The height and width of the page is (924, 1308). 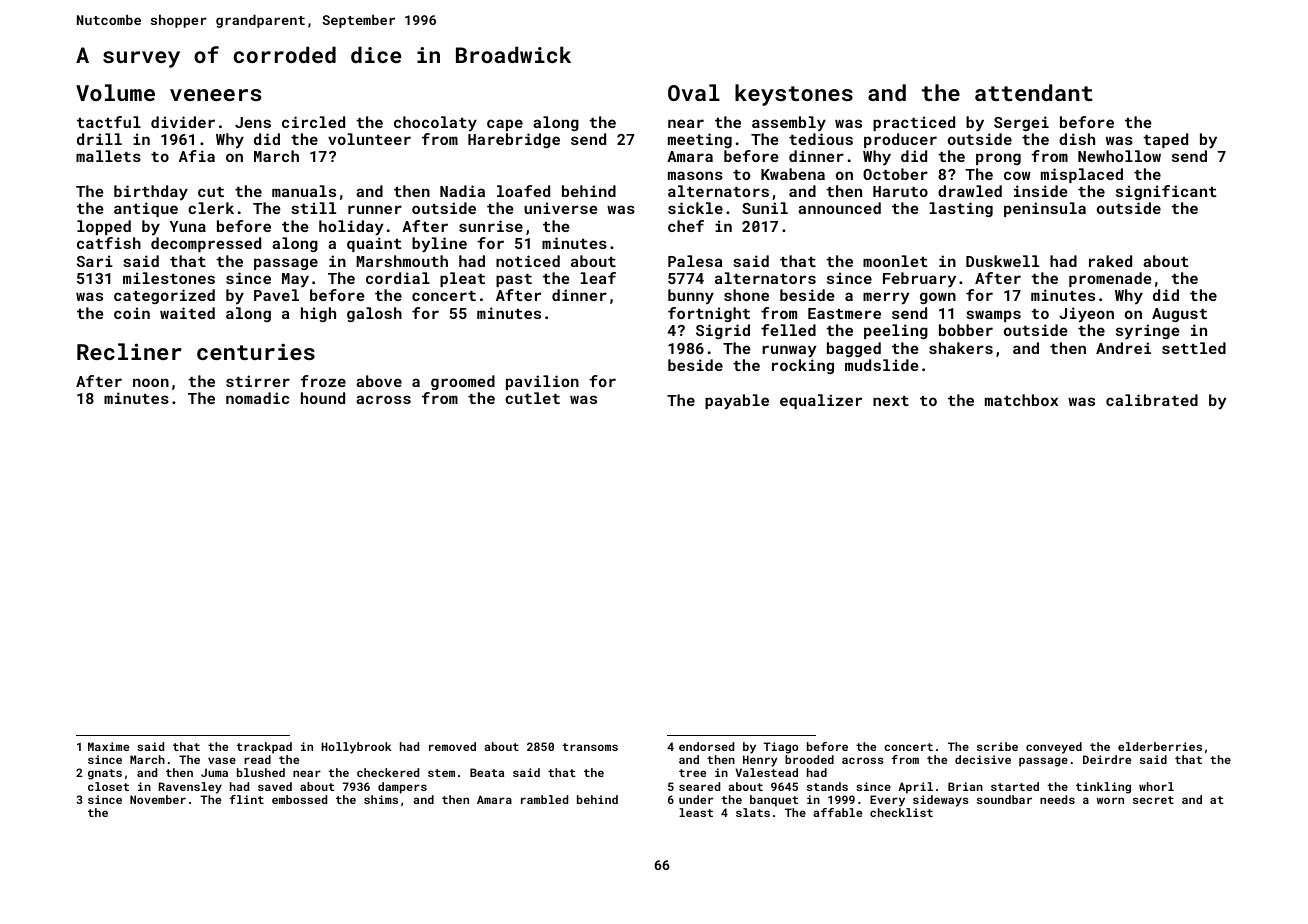 What do you see at coordinates (215, 95) in the page?
I see `veneers` at bounding box center [215, 95].
